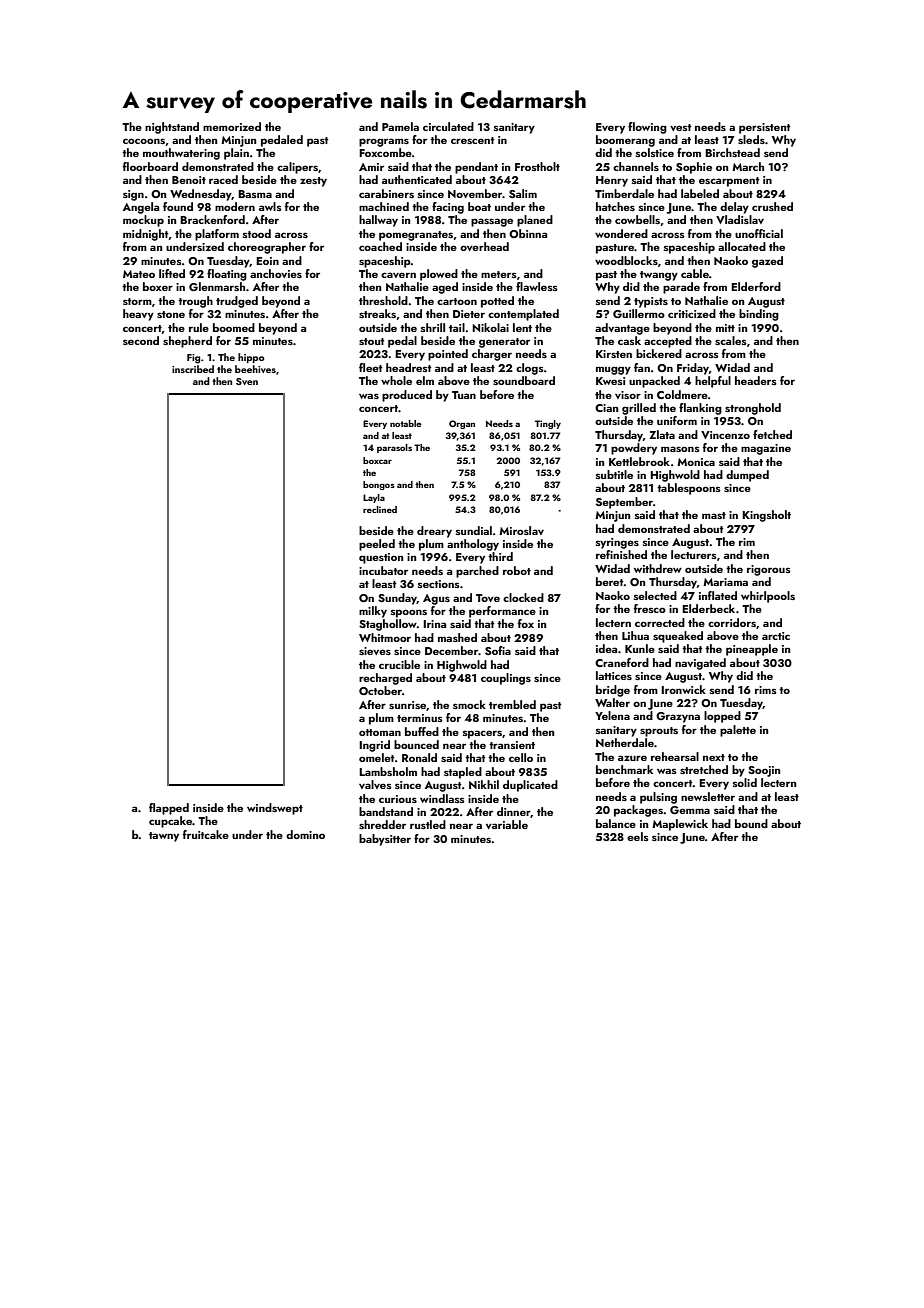 This screenshot has width=924, height=1308. Describe the element at coordinates (381, 558) in the screenshot. I see `question` at that location.
